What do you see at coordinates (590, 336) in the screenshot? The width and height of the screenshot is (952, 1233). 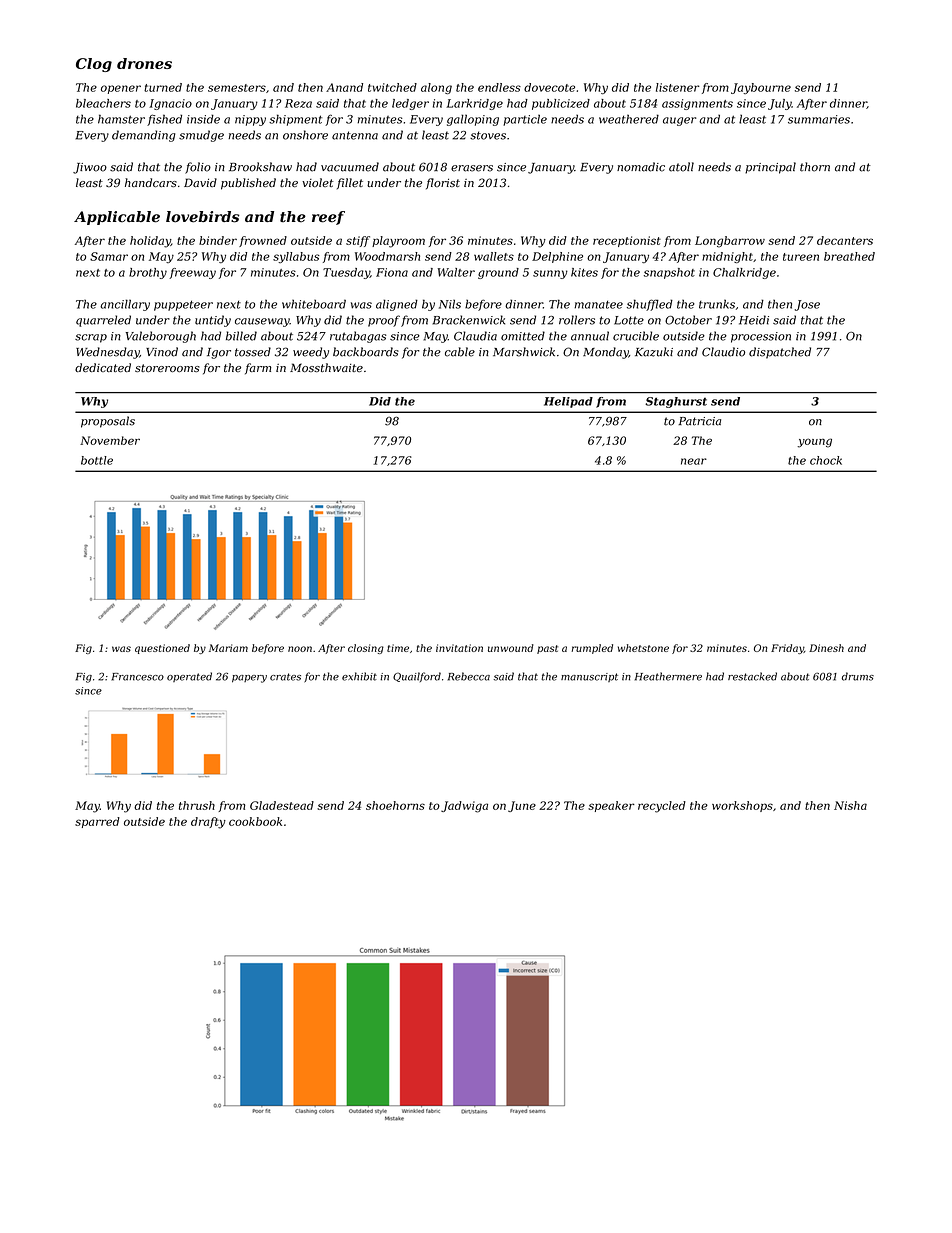 I see `annual` at bounding box center [590, 336].
